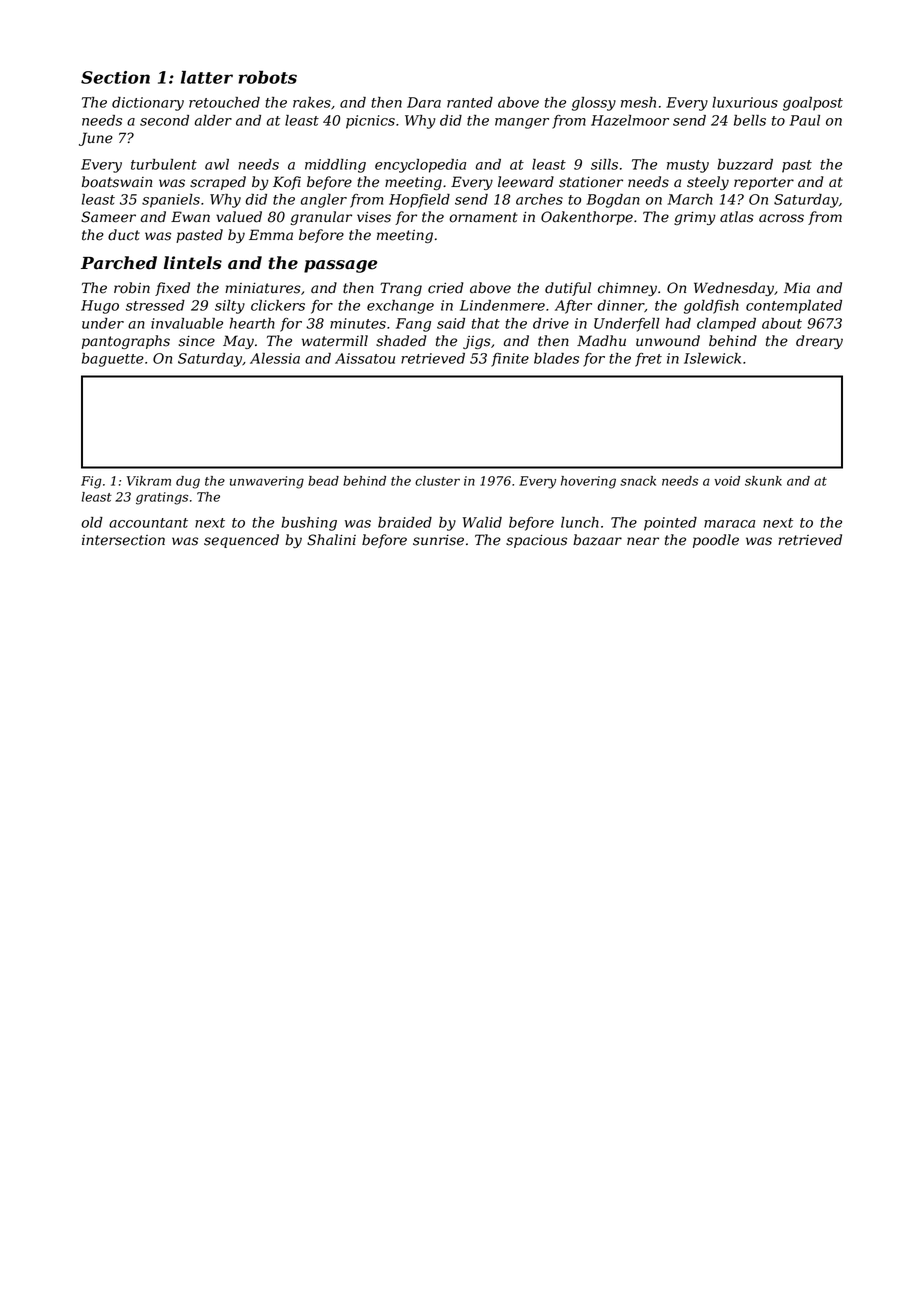 This page has width=924, height=1308. I want to click on lintels, so click(193, 263).
